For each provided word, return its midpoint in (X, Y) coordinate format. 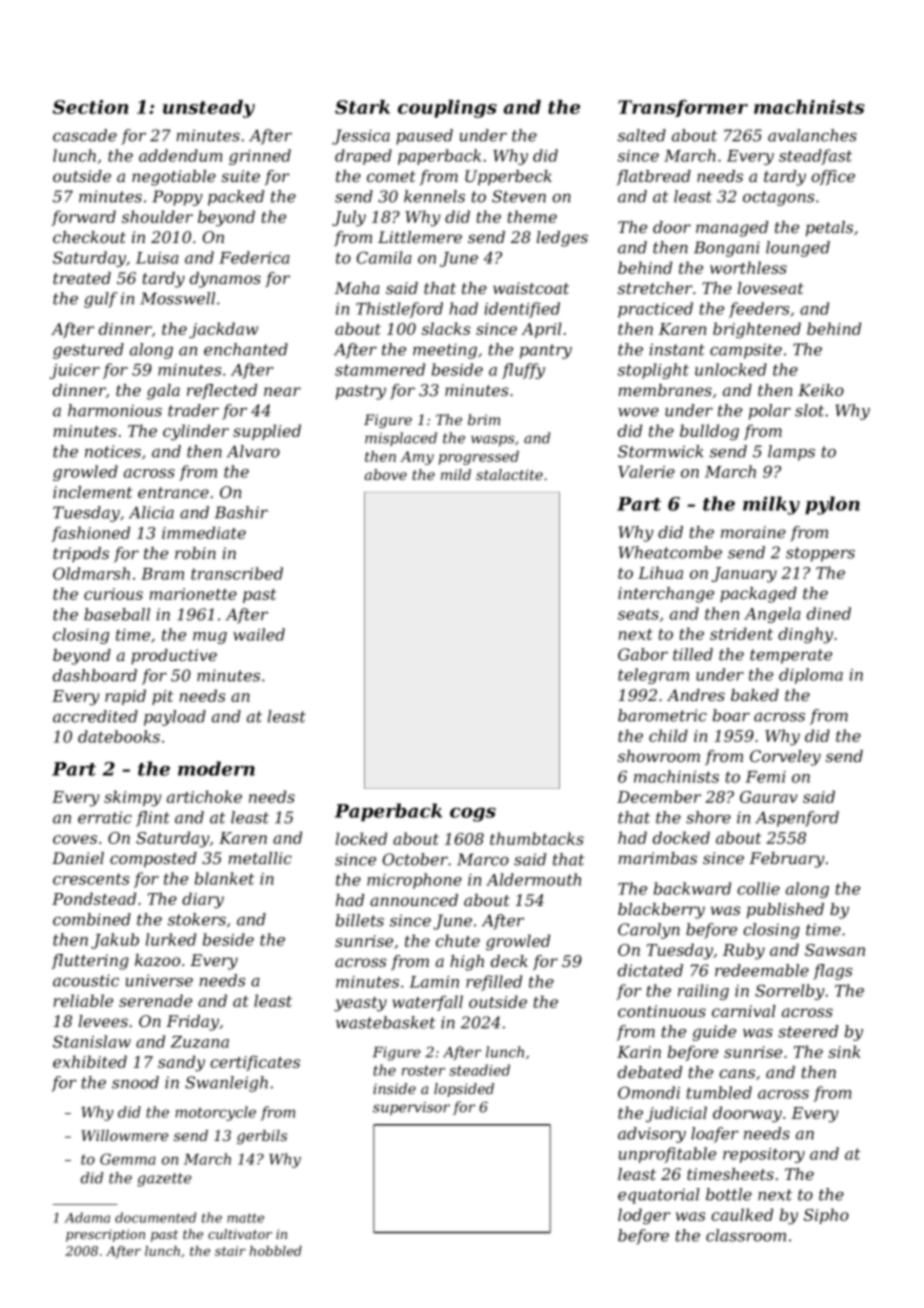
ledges (562, 239)
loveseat (771, 288)
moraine (753, 532)
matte (245, 1218)
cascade (85, 135)
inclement (92, 492)
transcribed (237, 573)
